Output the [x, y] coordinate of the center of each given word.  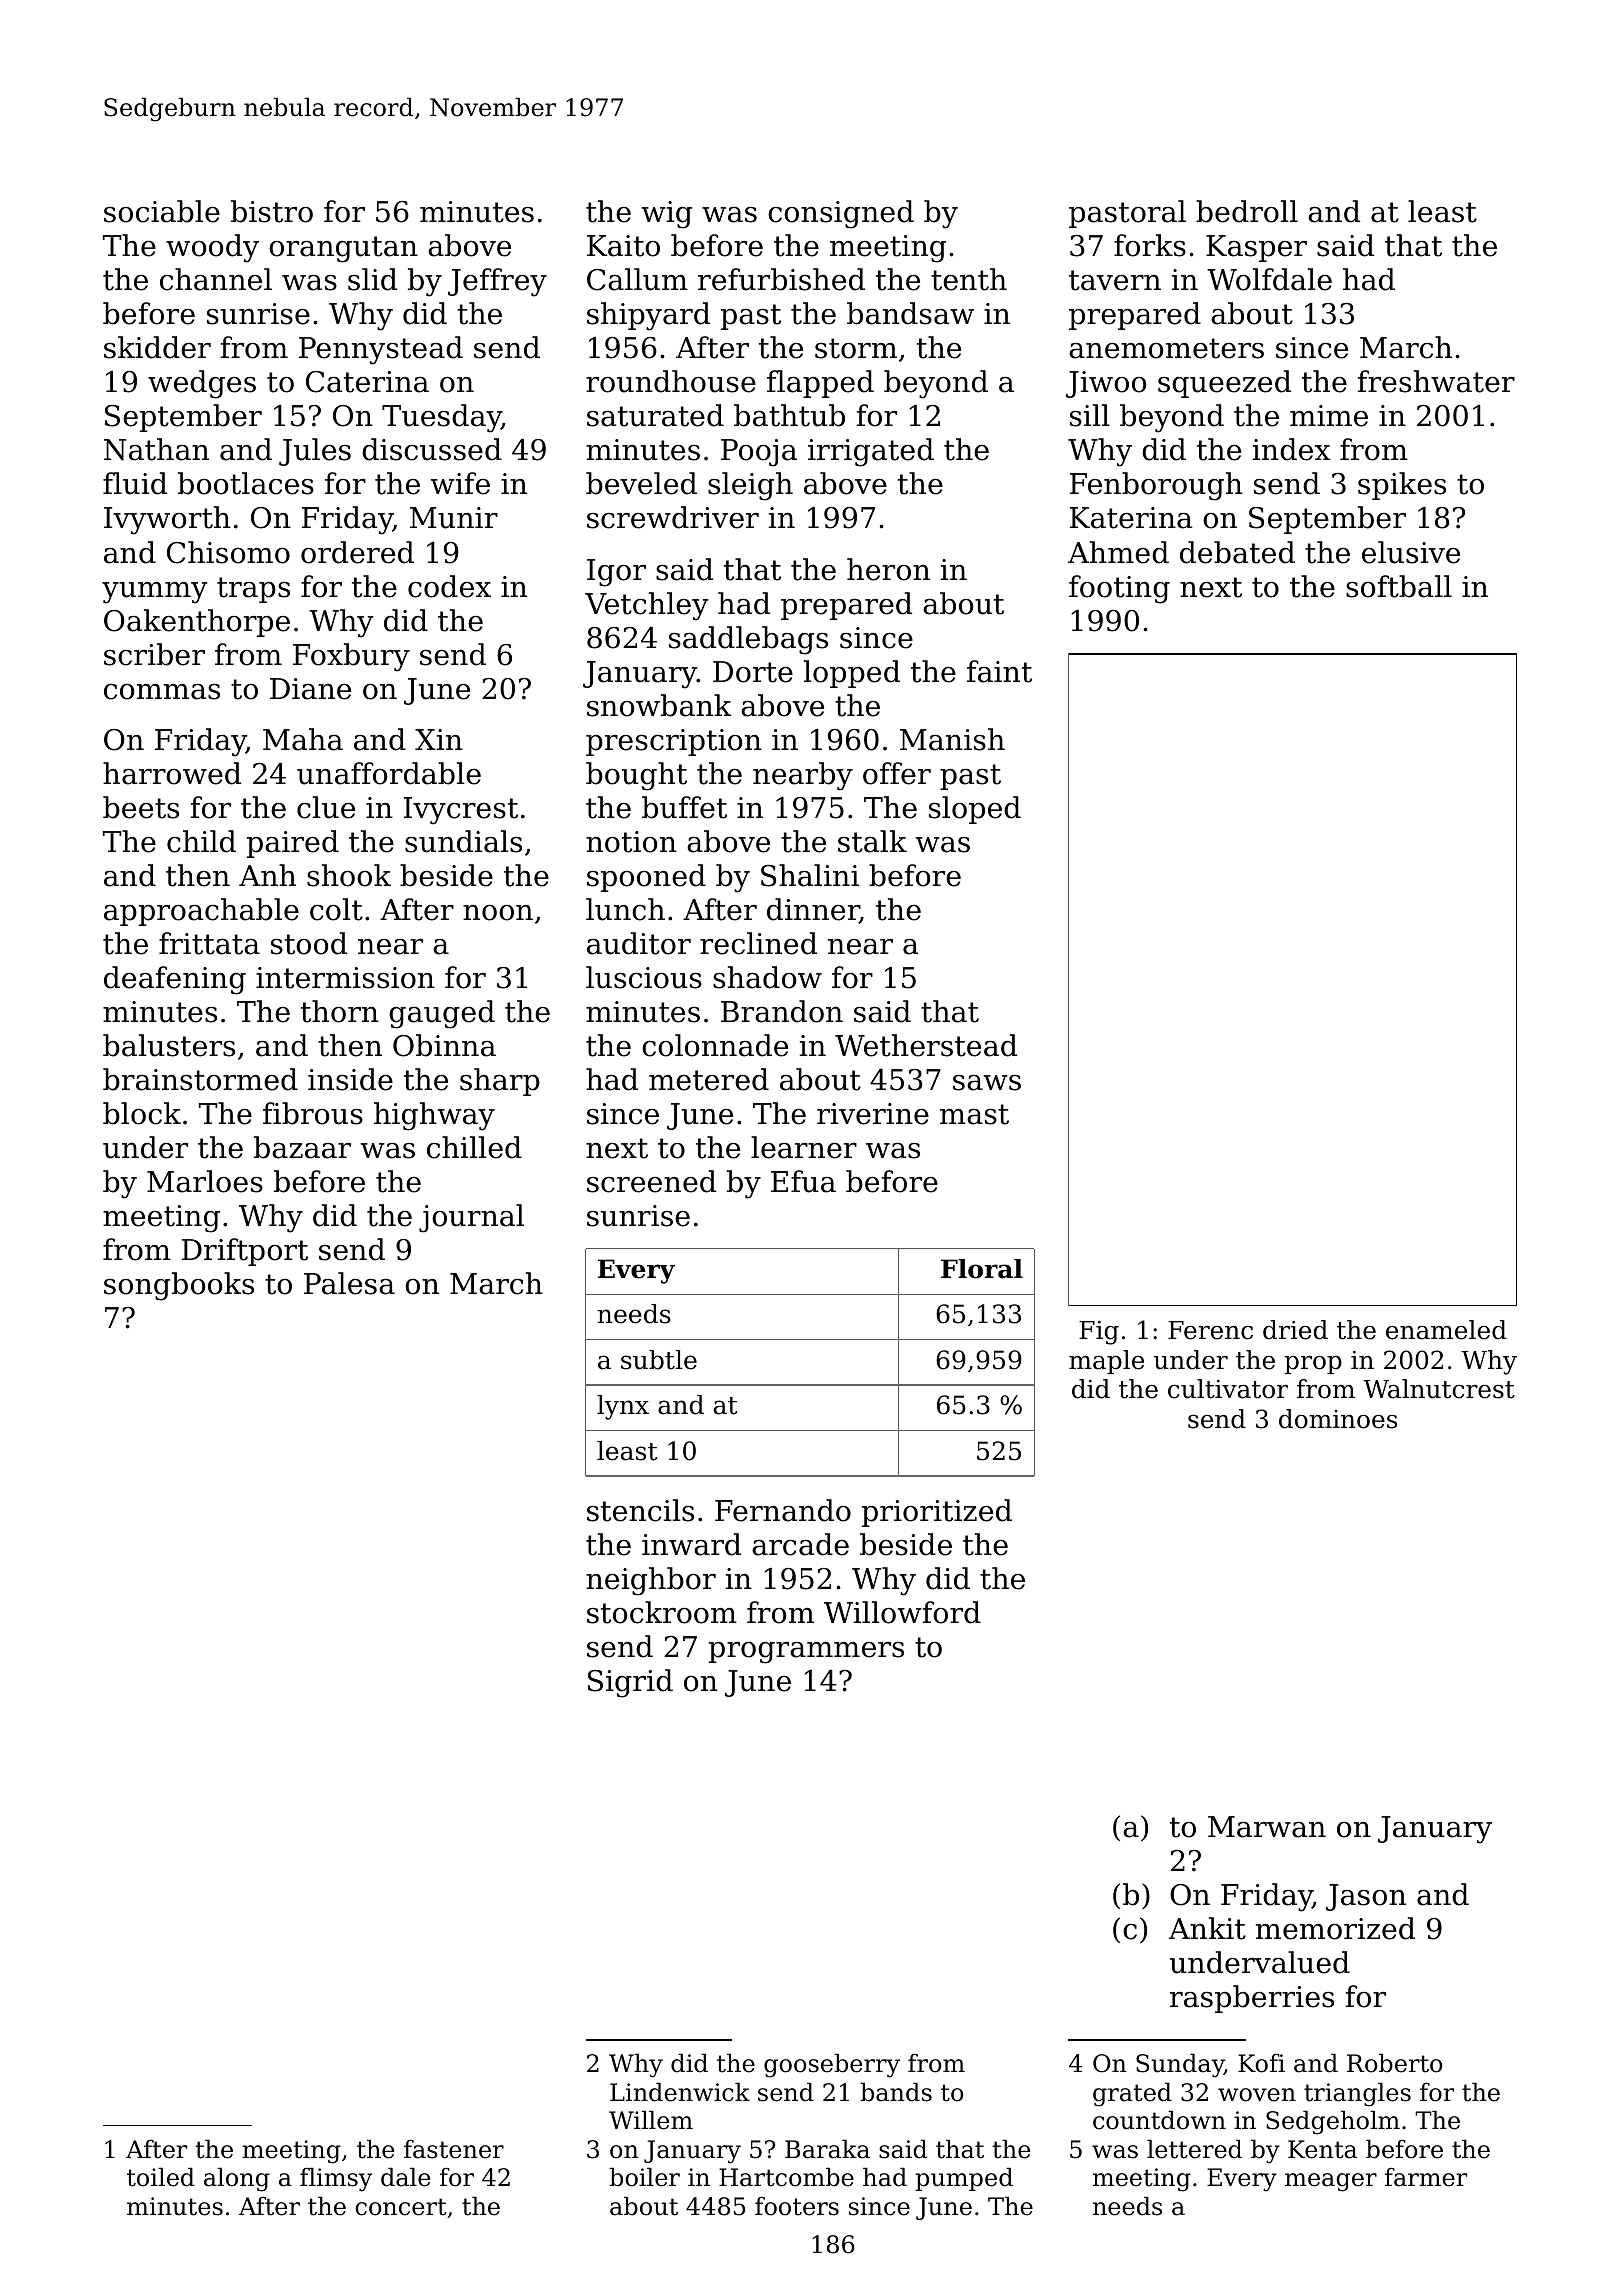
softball [1399, 586]
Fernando [783, 1510]
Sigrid [630, 1683]
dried [1295, 1330]
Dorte [753, 672]
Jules [315, 452]
